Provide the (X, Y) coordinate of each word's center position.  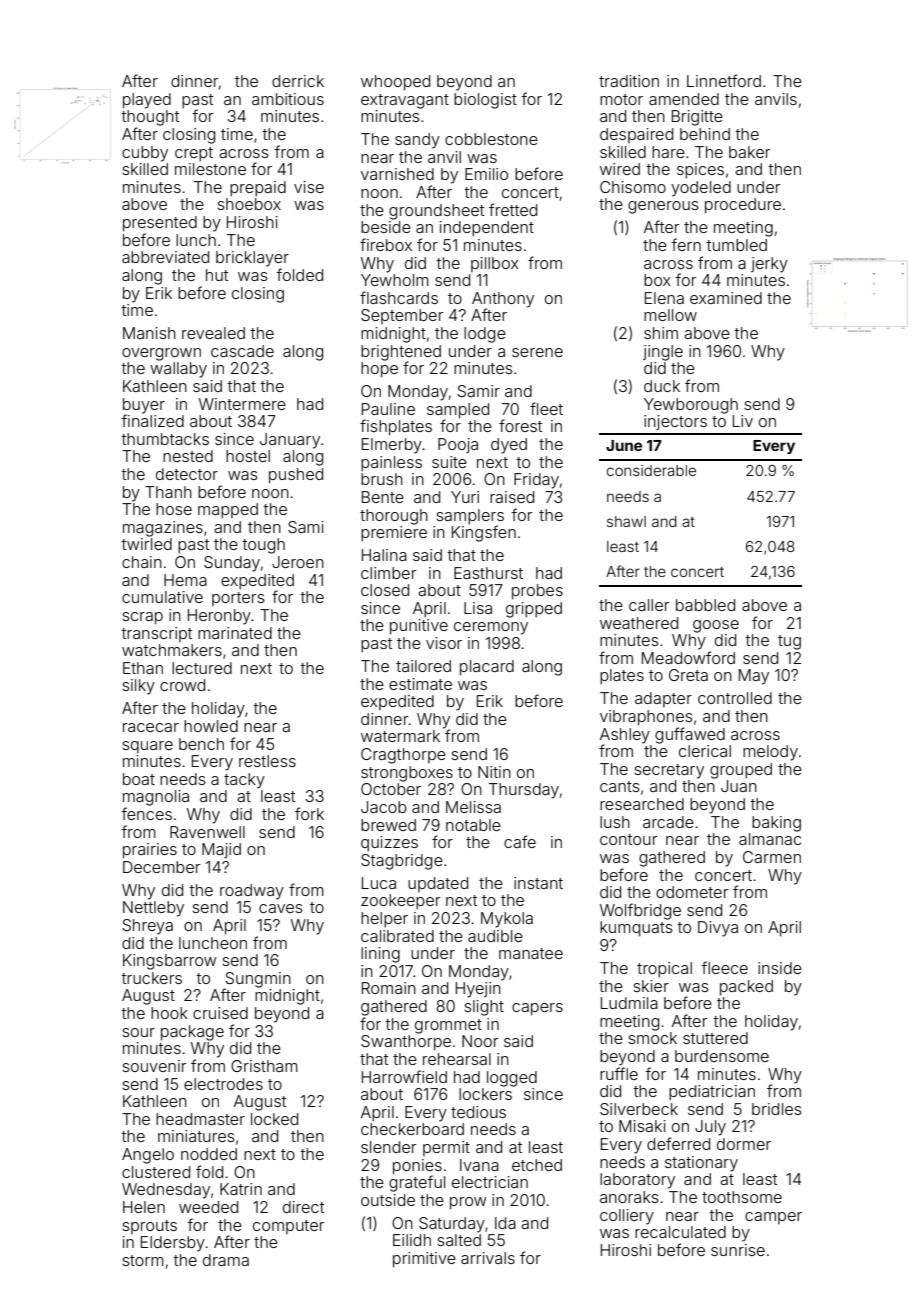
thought (150, 118)
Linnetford (724, 80)
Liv (743, 421)
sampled (458, 411)
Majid (221, 850)
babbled (705, 605)
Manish (149, 333)
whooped (395, 83)
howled (211, 726)
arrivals (488, 1258)
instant (538, 883)
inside (780, 968)
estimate (420, 684)
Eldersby (173, 1244)
